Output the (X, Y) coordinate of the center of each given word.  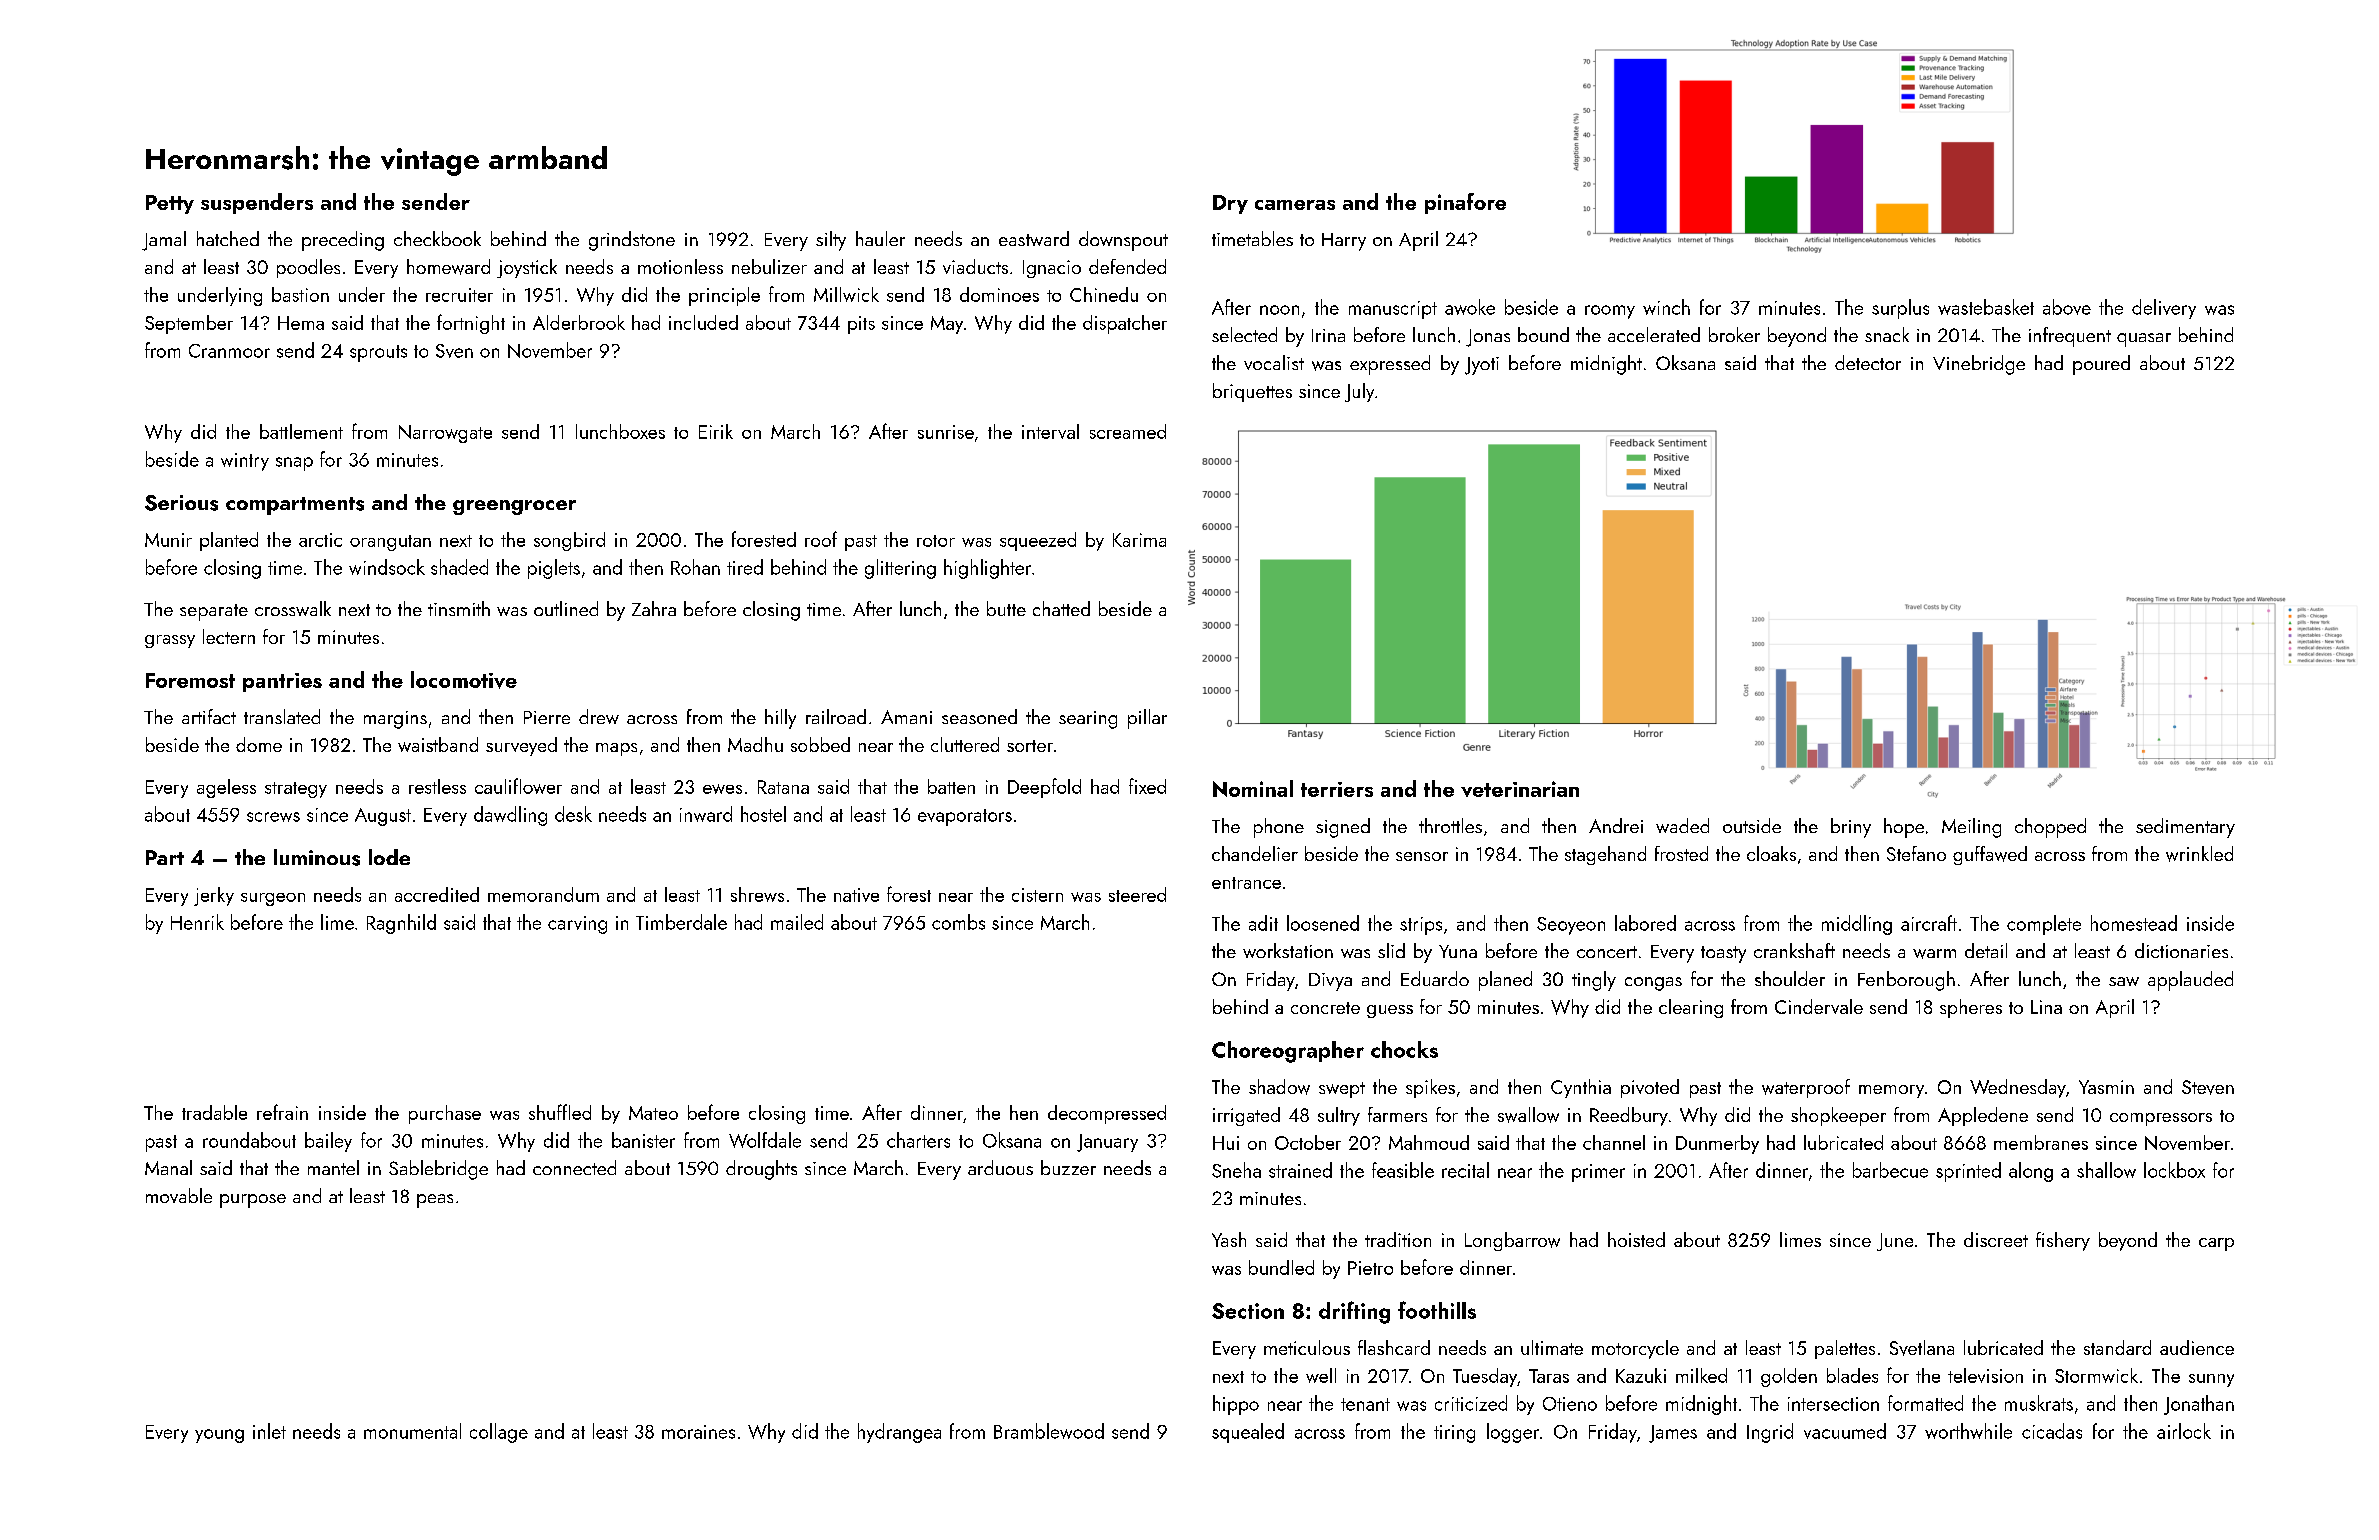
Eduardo (1435, 978)
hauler (880, 238)
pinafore (1465, 203)
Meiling (1971, 828)
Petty (170, 204)
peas (435, 1201)
